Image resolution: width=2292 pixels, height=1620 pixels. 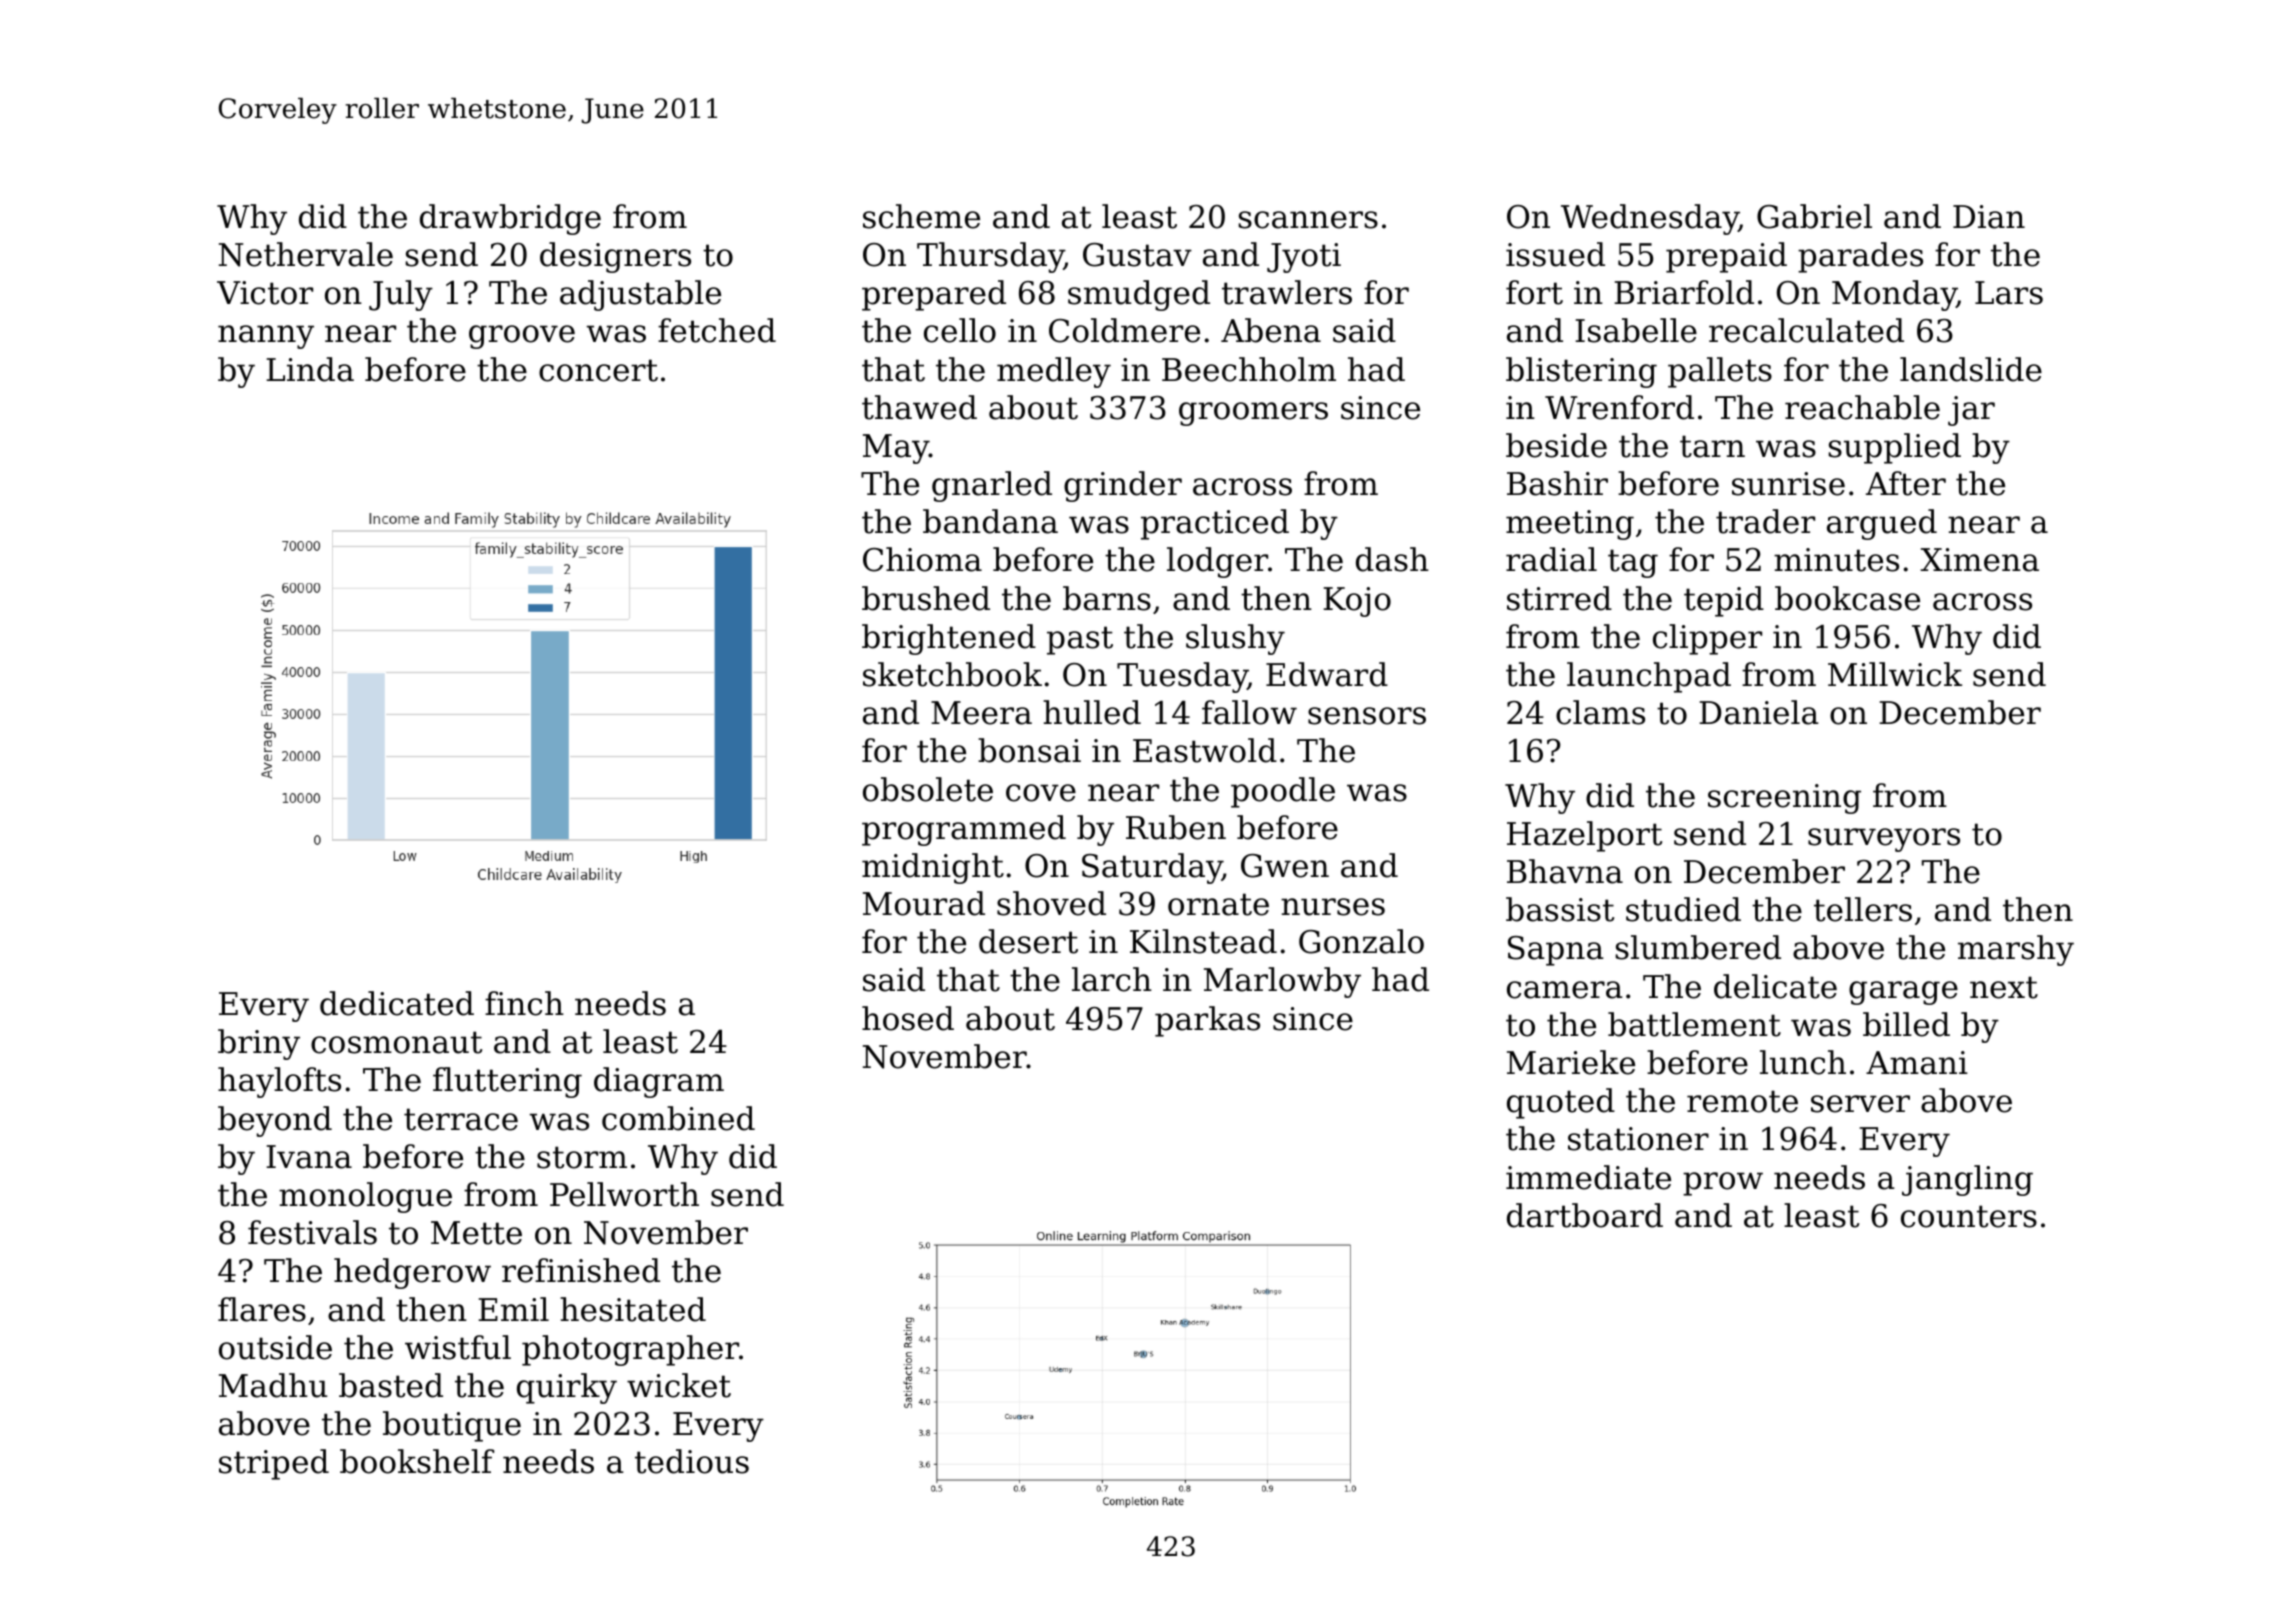 I want to click on tedious, so click(x=692, y=1461).
